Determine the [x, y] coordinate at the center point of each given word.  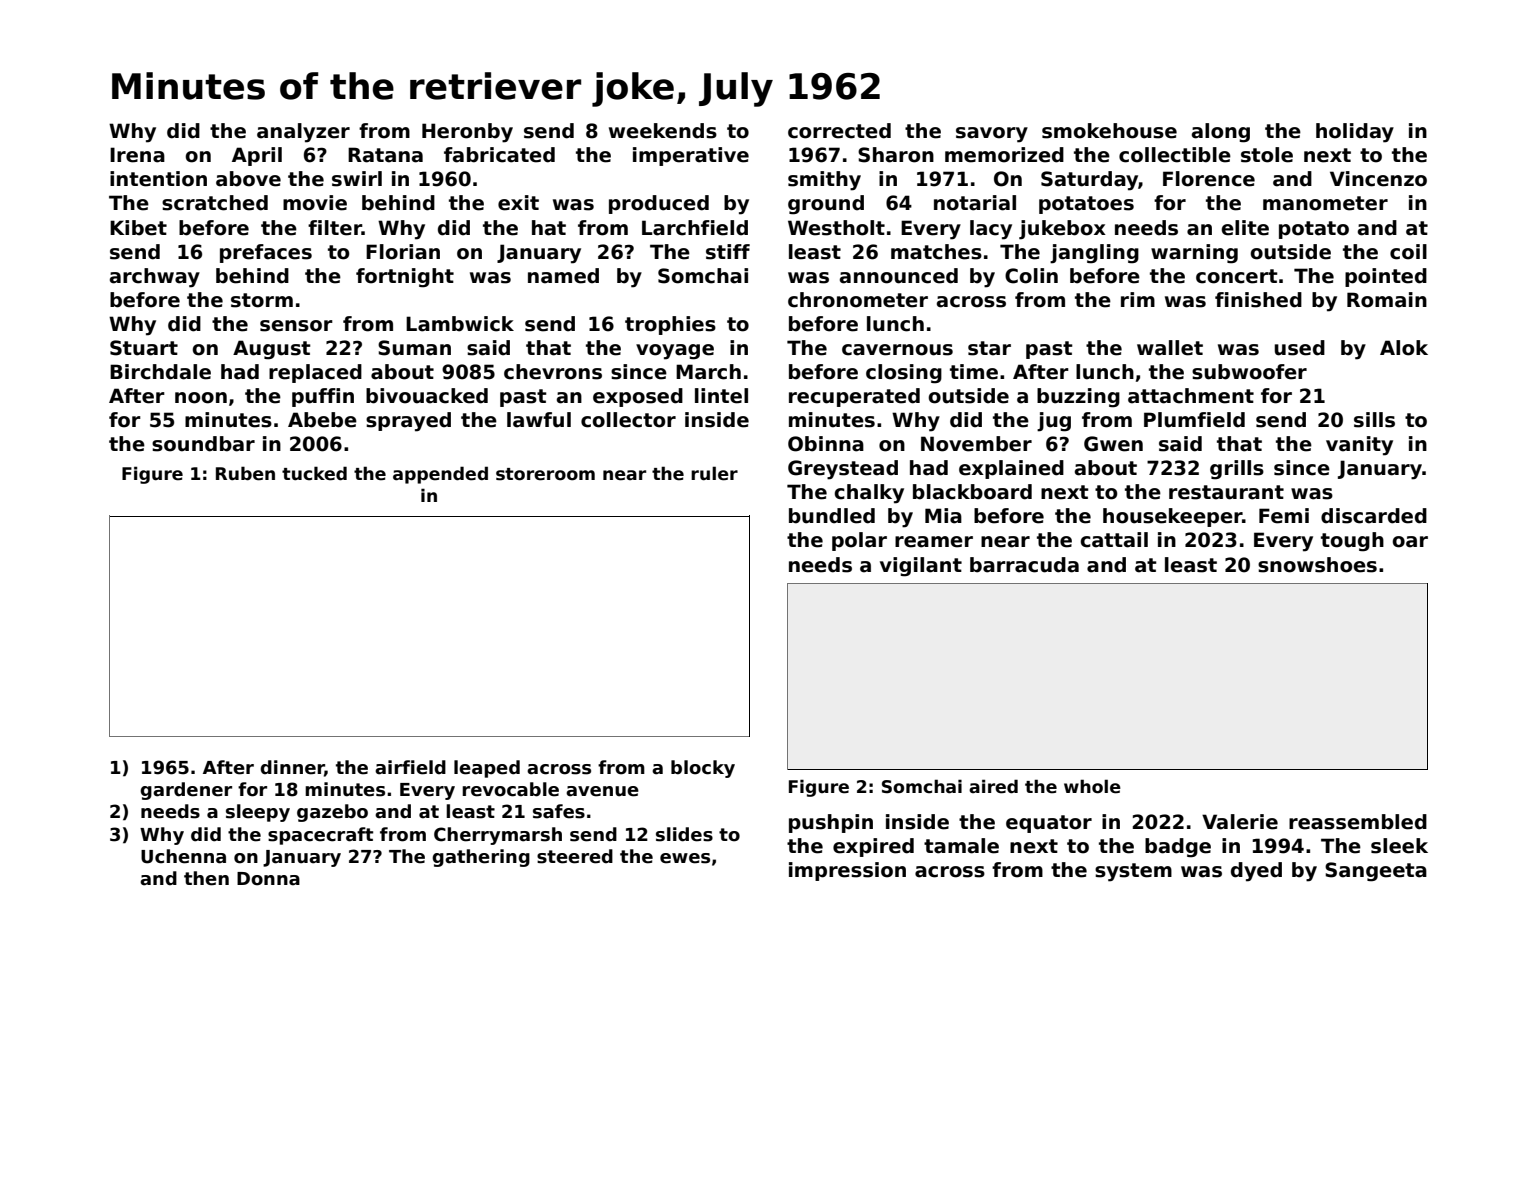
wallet [1170, 348]
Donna [268, 879]
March [708, 372]
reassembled [1358, 822]
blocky [703, 769]
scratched [215, 203]
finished [1258, 300]
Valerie [1240, 822]
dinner [292, 767]
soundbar [203, 444]
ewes [685, 858]
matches [936, 252]
